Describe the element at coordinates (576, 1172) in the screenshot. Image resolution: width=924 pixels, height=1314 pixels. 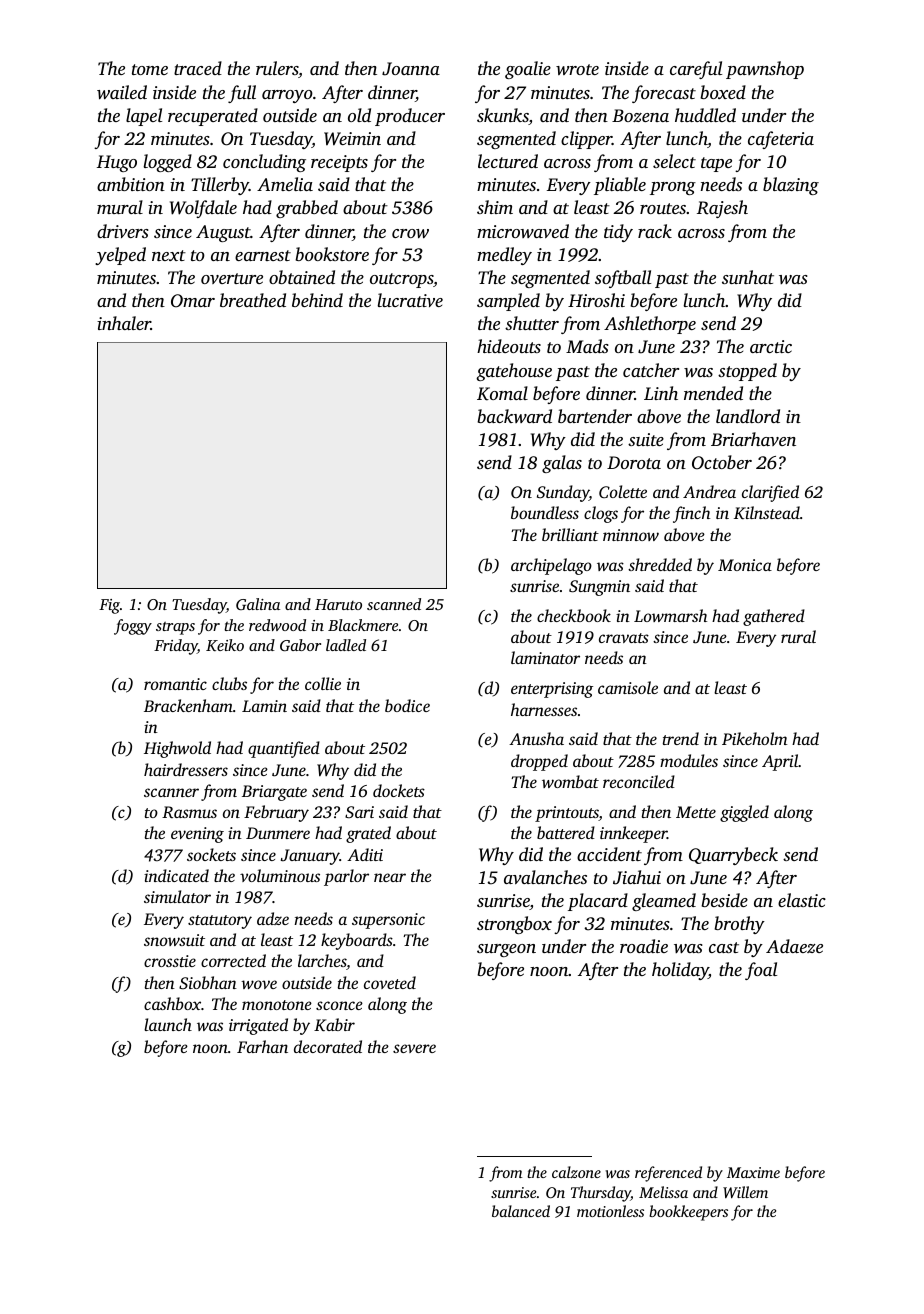
I see `calzone` at that location.
